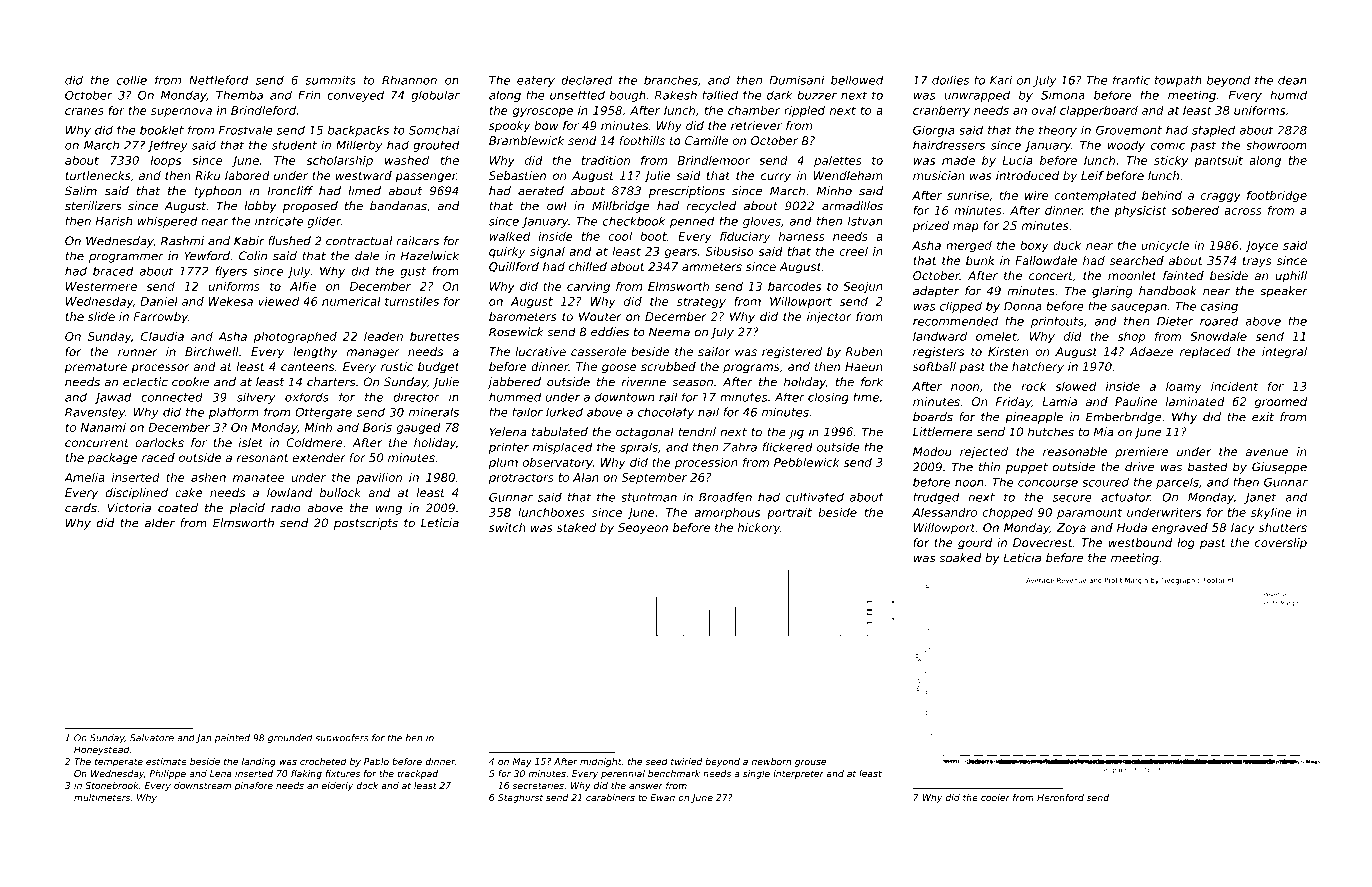 The width and height of the image is (1372, 887). Describe the element at coordinates (1184, 387) in the image. I see `loamy` at that location.
